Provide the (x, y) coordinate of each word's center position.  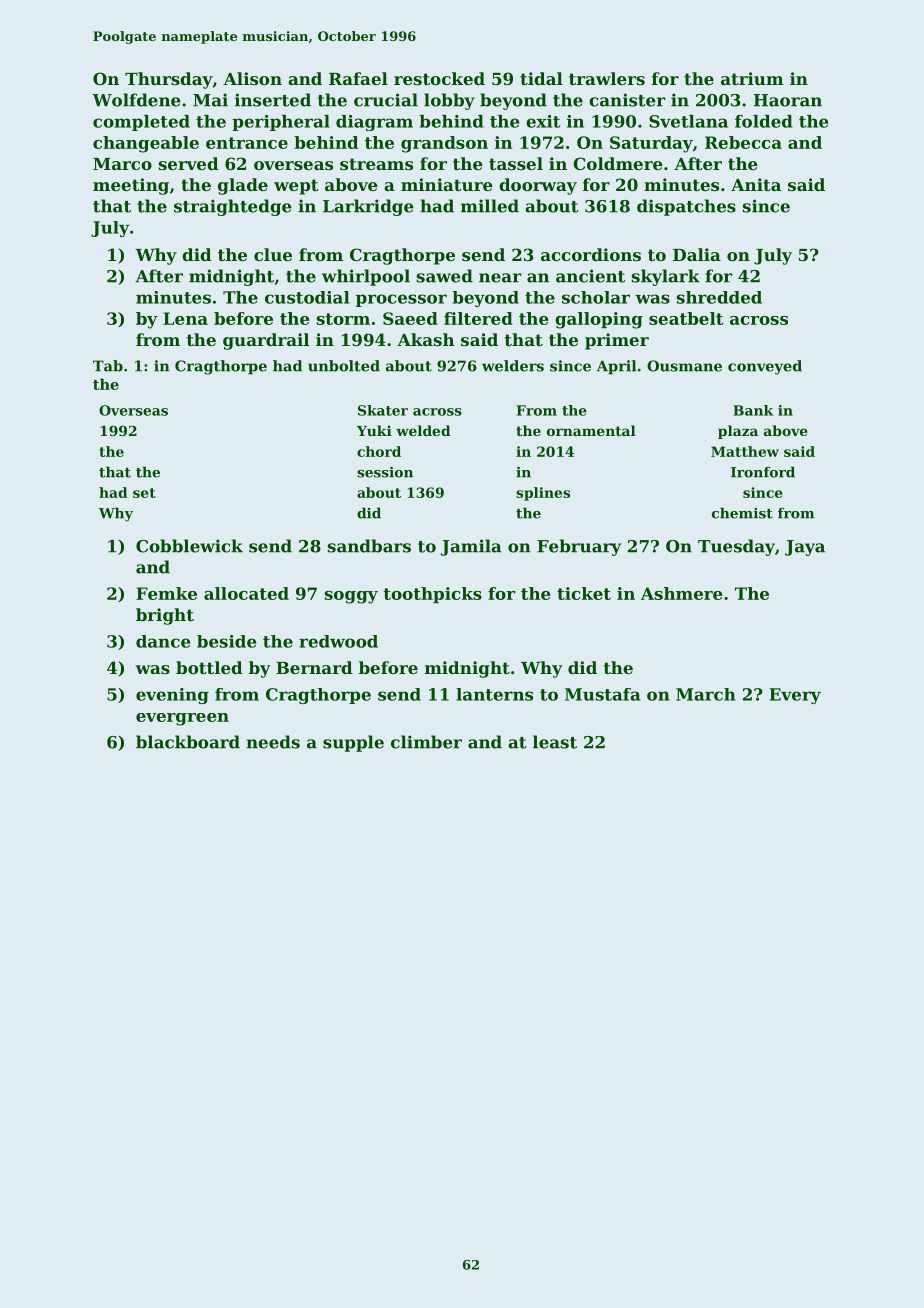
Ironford (763, 472)
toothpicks (432, 595)
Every (795, 696)
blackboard (188, 742)
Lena (185, 318)
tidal (541, 78)
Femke (166, 593)
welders (513, 366)
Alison (252, 78)
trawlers (607, 78)
